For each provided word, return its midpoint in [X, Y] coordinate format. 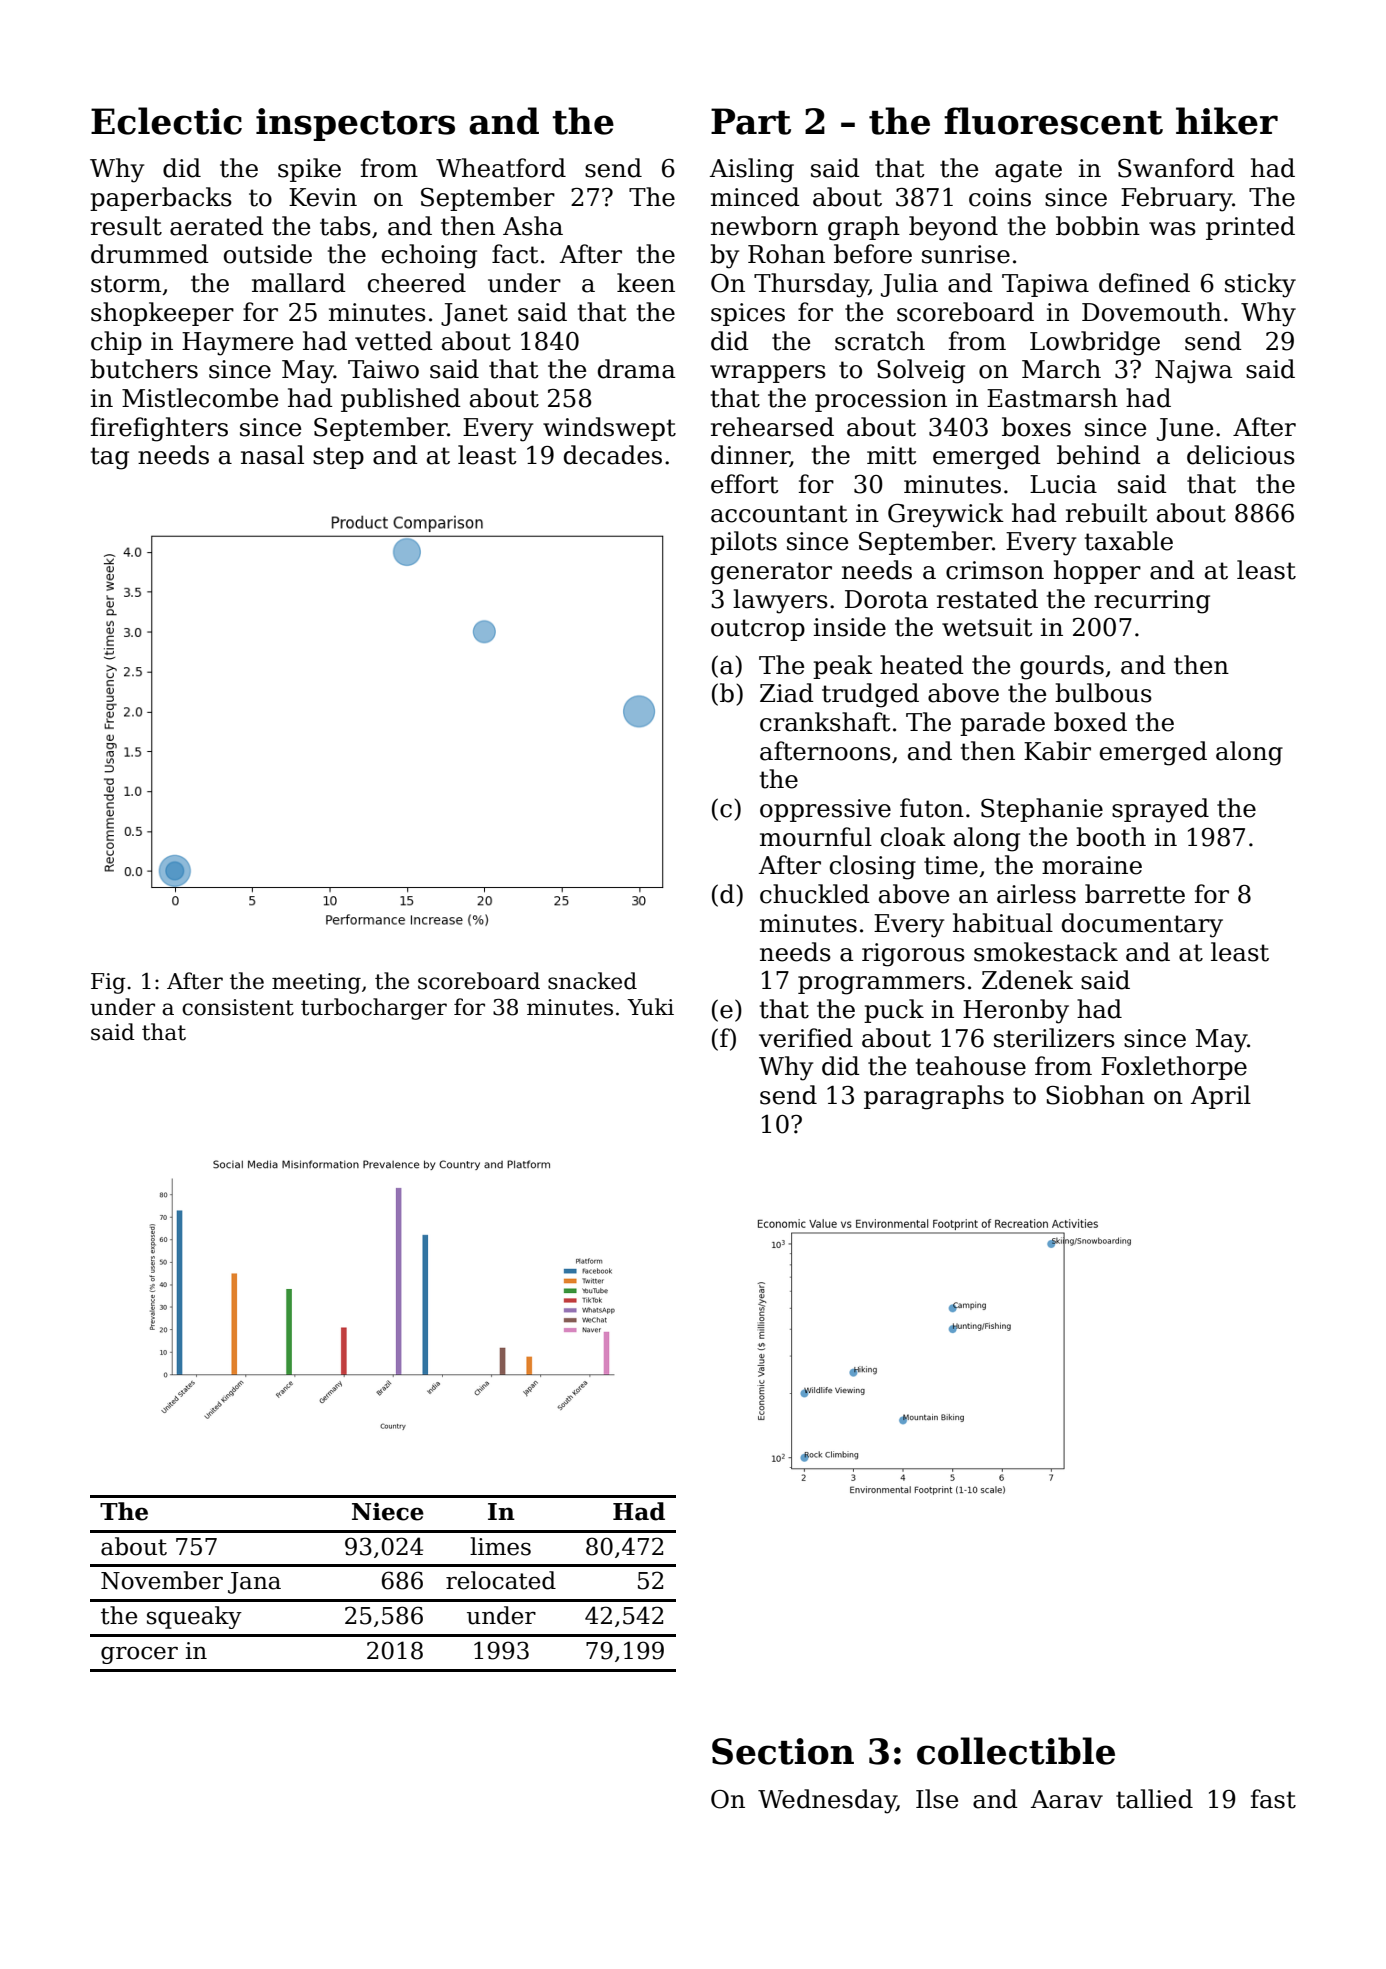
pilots [743, 543]
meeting [316, 983]
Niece [388, 1511]
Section [783, 1751]
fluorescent [1053, 121]
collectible [1016, 1751]
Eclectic [166, 121]
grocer [139, 1655]
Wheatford [501, 168]
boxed [1090, 722]
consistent [238, 1007]
